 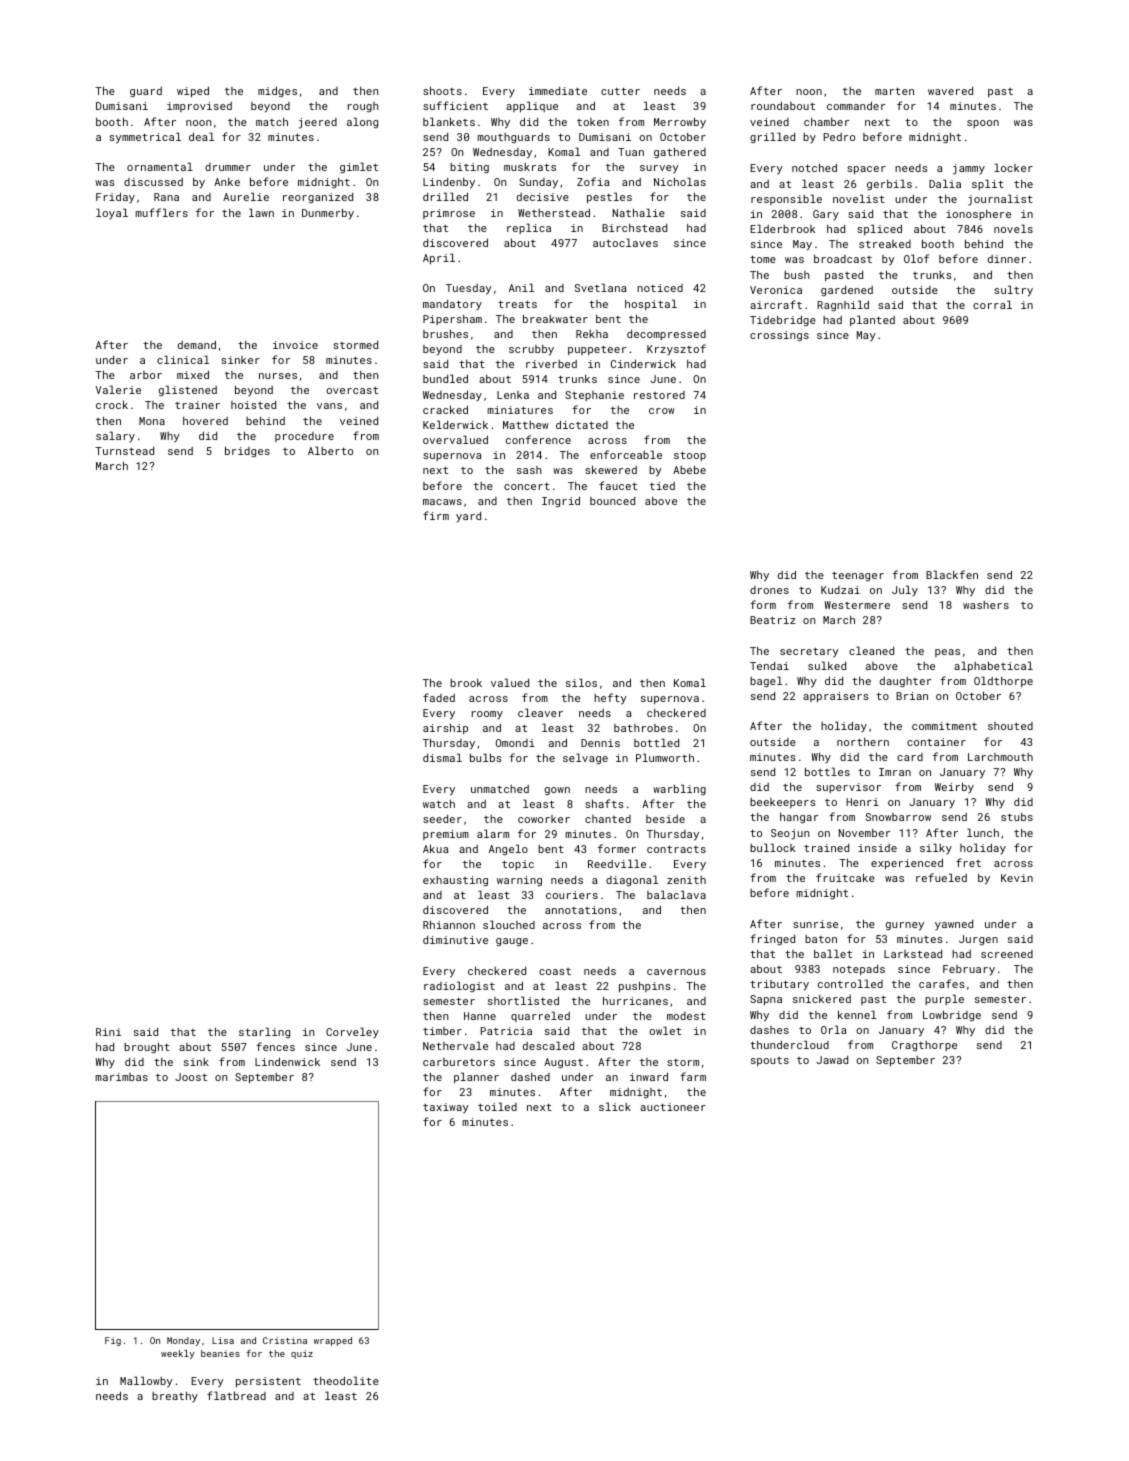 I want to click on stoop, so click(x=690, y=456).
